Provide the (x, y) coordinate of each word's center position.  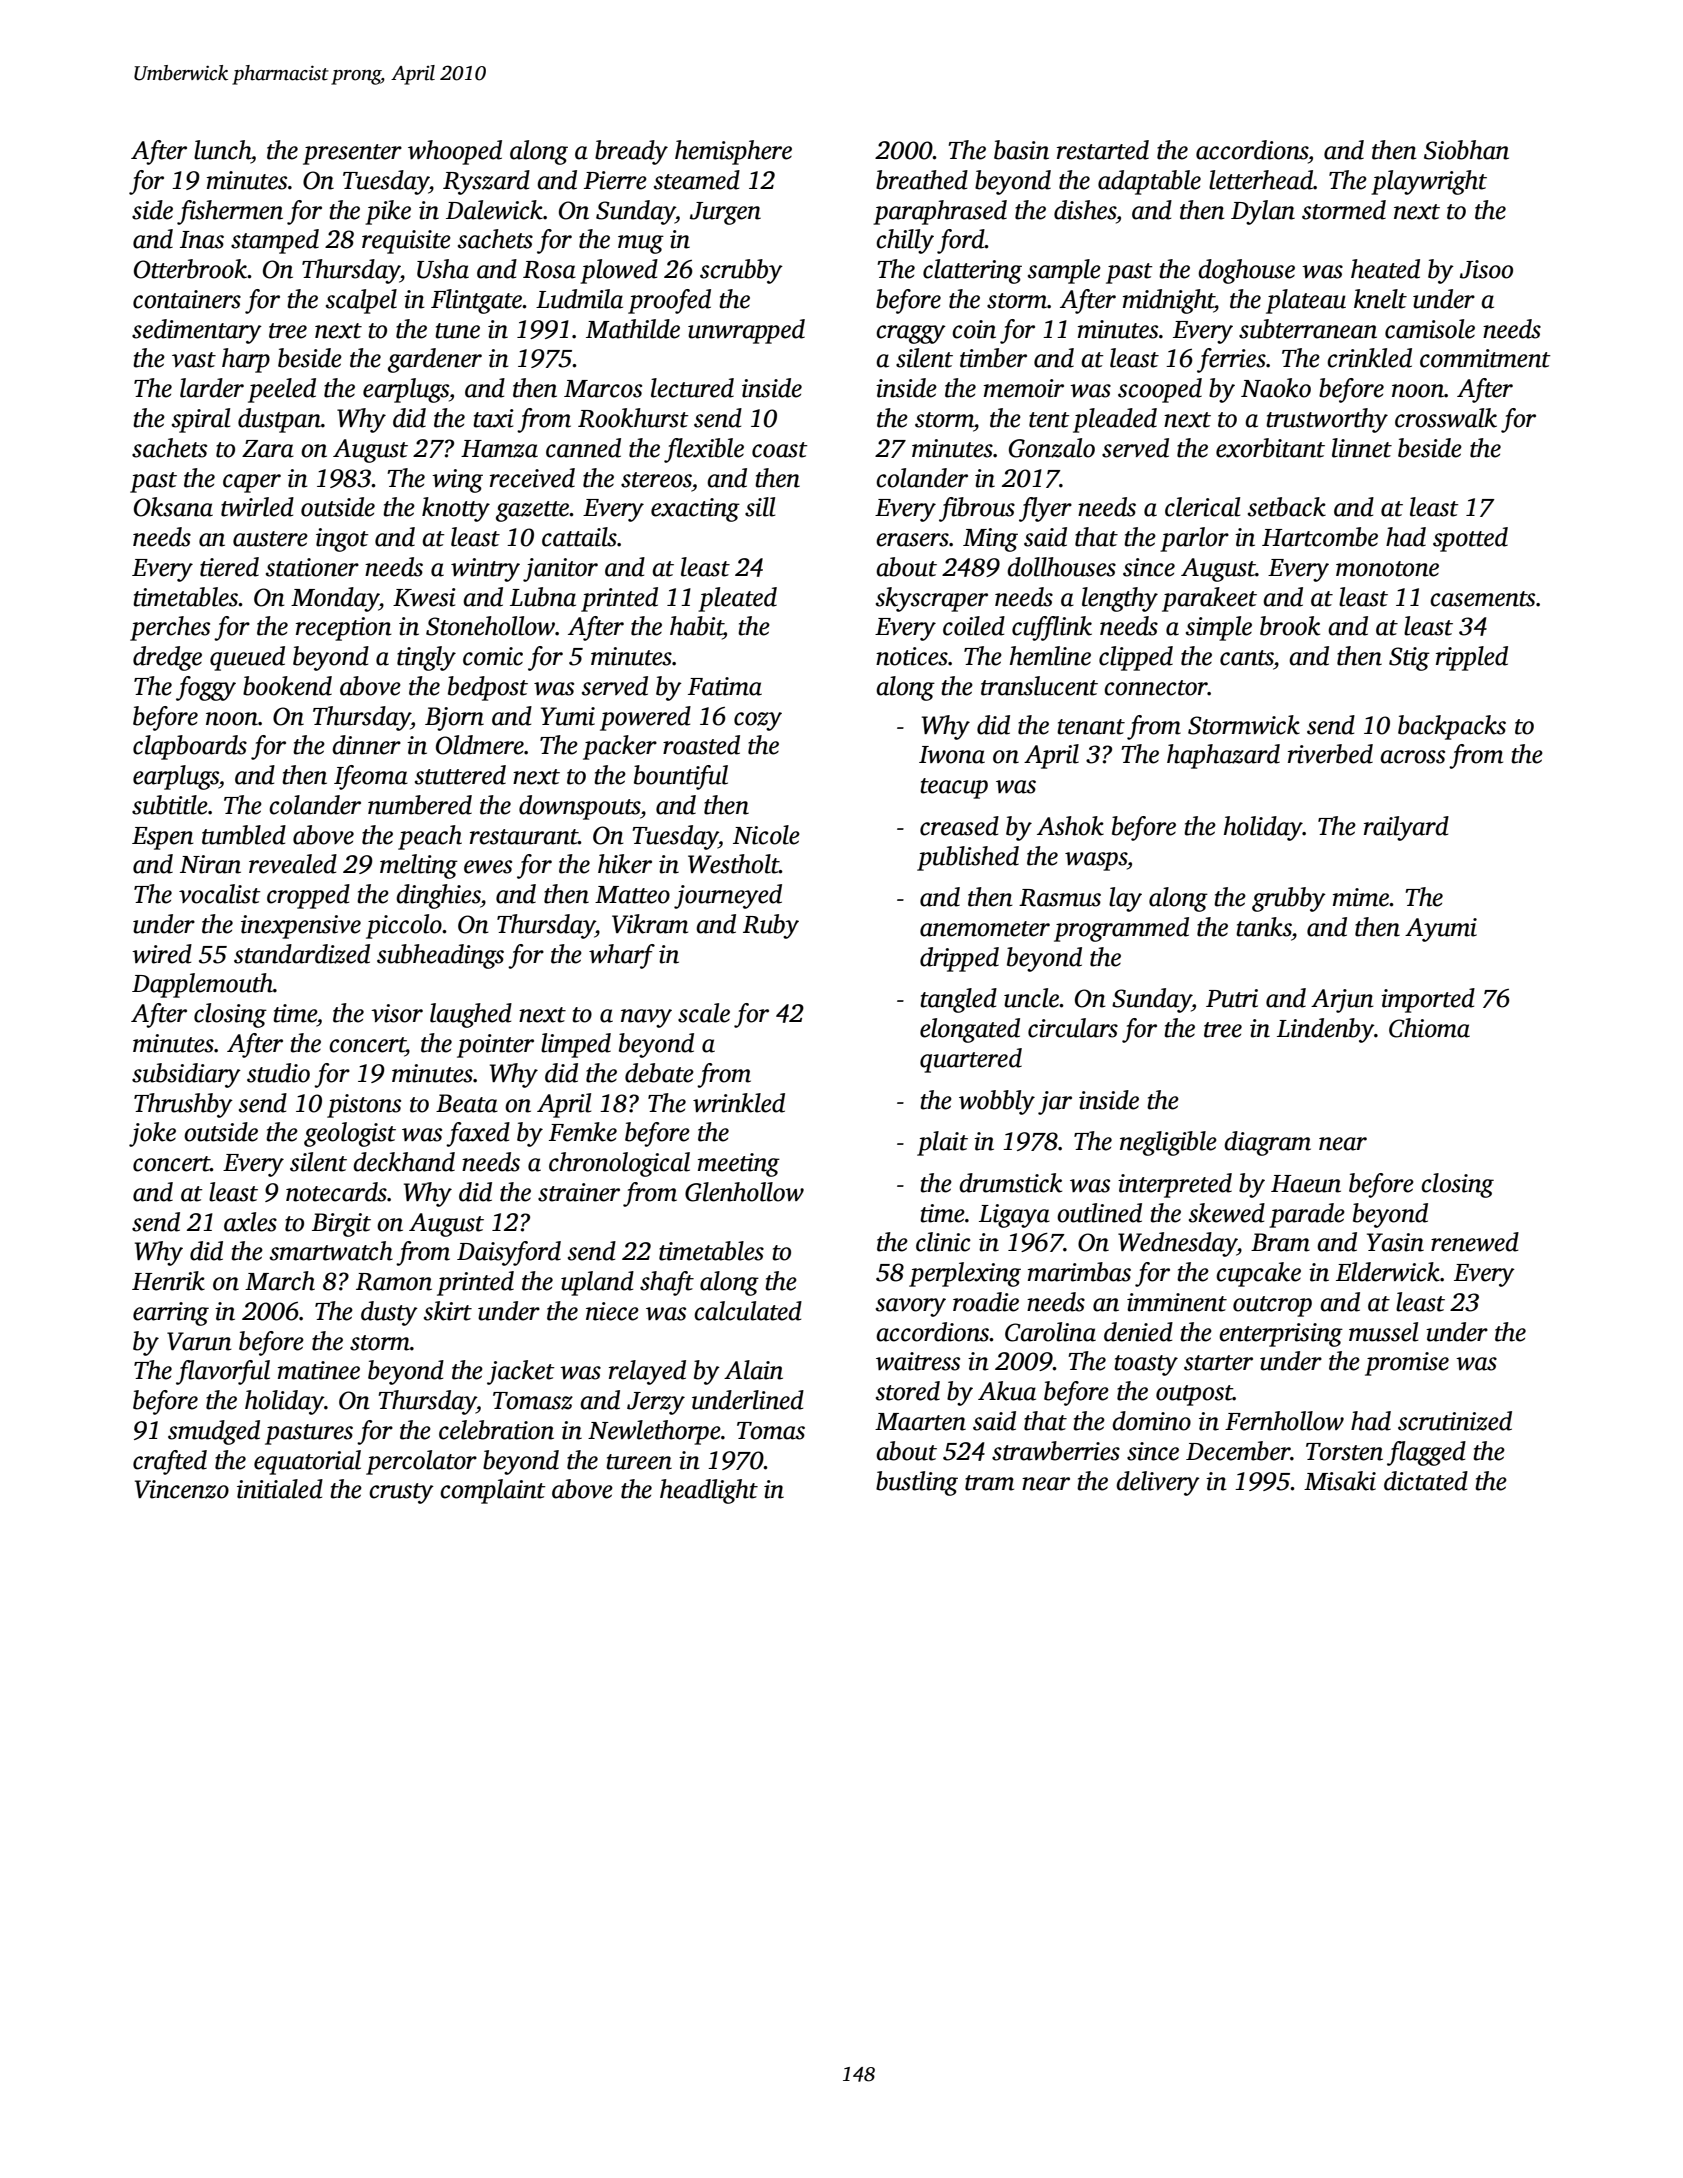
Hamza (499, 449)
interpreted (1175, 1185)
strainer (579, 1192)
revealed (293, 864)
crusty (401, 1493)
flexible (704, 450)
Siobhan (1466, 150)
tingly (426, 658)
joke (152, 1134)
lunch (222, 150)
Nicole (766, 835)
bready (631, 152)
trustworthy (1327, 420)
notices (912, 656)
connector (1156, 688)
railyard (1406, 828)
